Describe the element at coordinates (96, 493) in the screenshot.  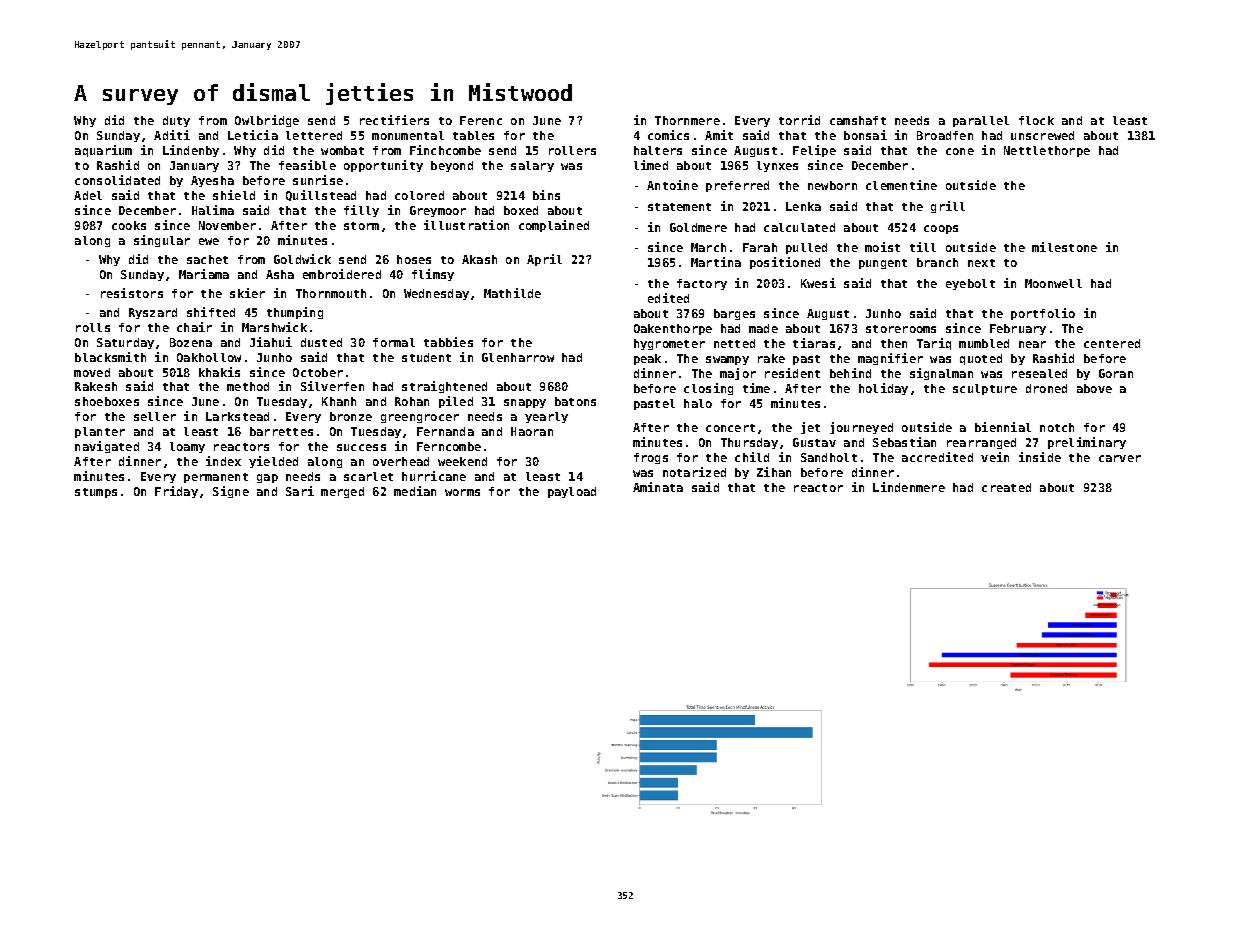
I see `stumps` at that location.
